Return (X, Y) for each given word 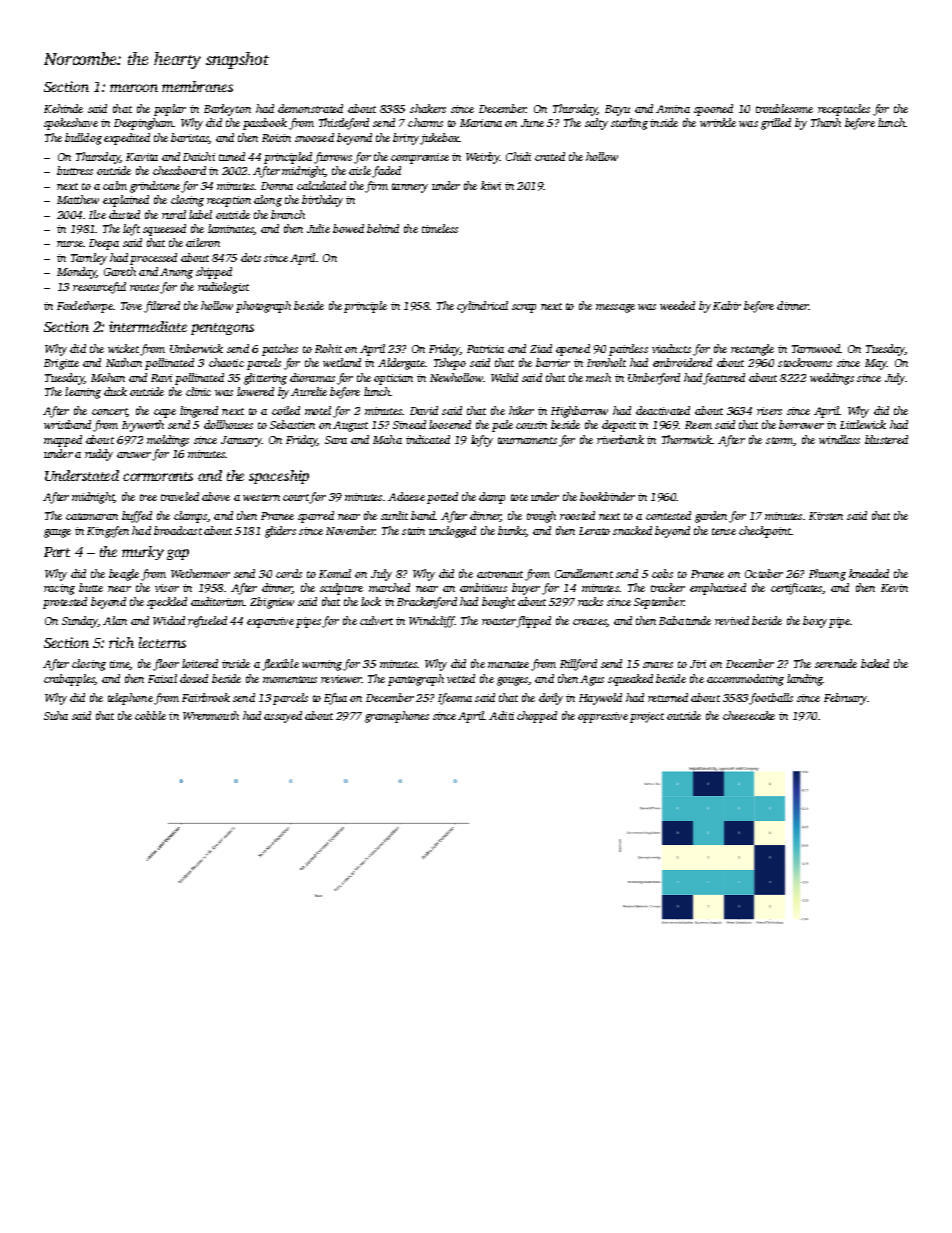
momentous (290, 679)
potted (442, 498)
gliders (280, 532)
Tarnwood (816, 348)
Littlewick (863, 424)
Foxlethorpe (85, 307)
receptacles (844, 110)
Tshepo (450, 364)
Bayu (617, 110)
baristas (189, 137)
